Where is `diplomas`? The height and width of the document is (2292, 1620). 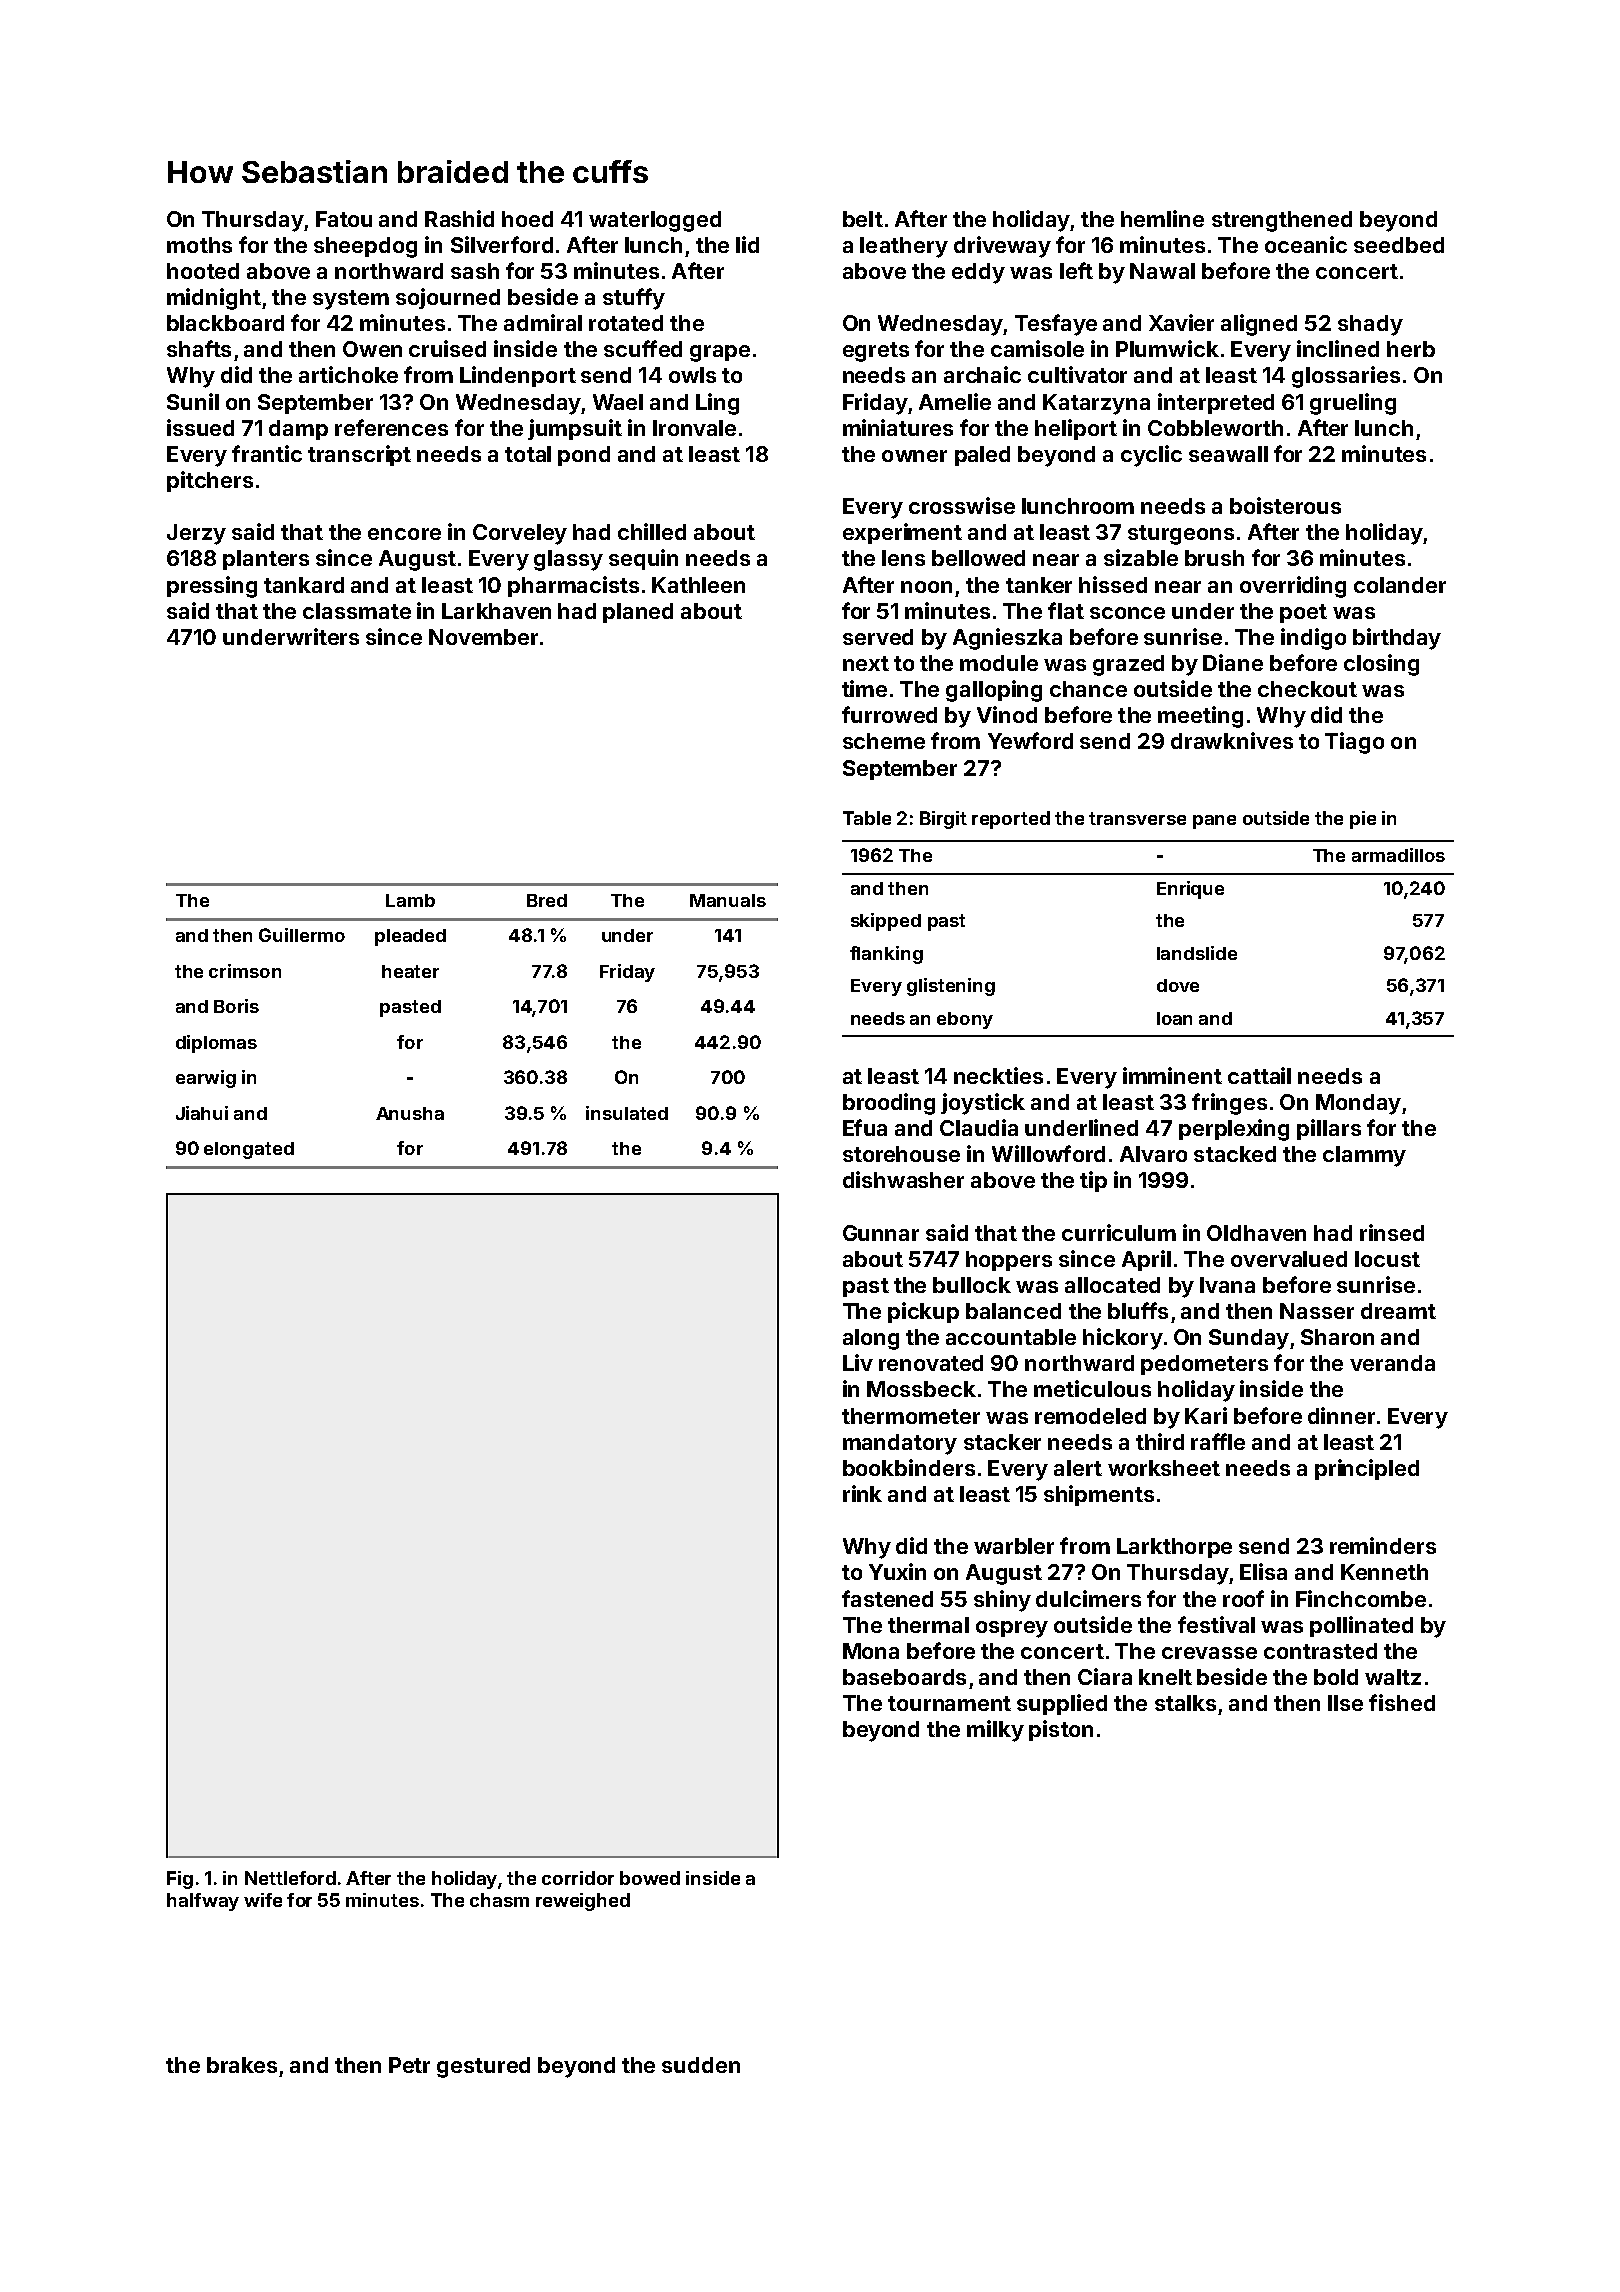
diplomas is located at coordinates (216, 1044).
